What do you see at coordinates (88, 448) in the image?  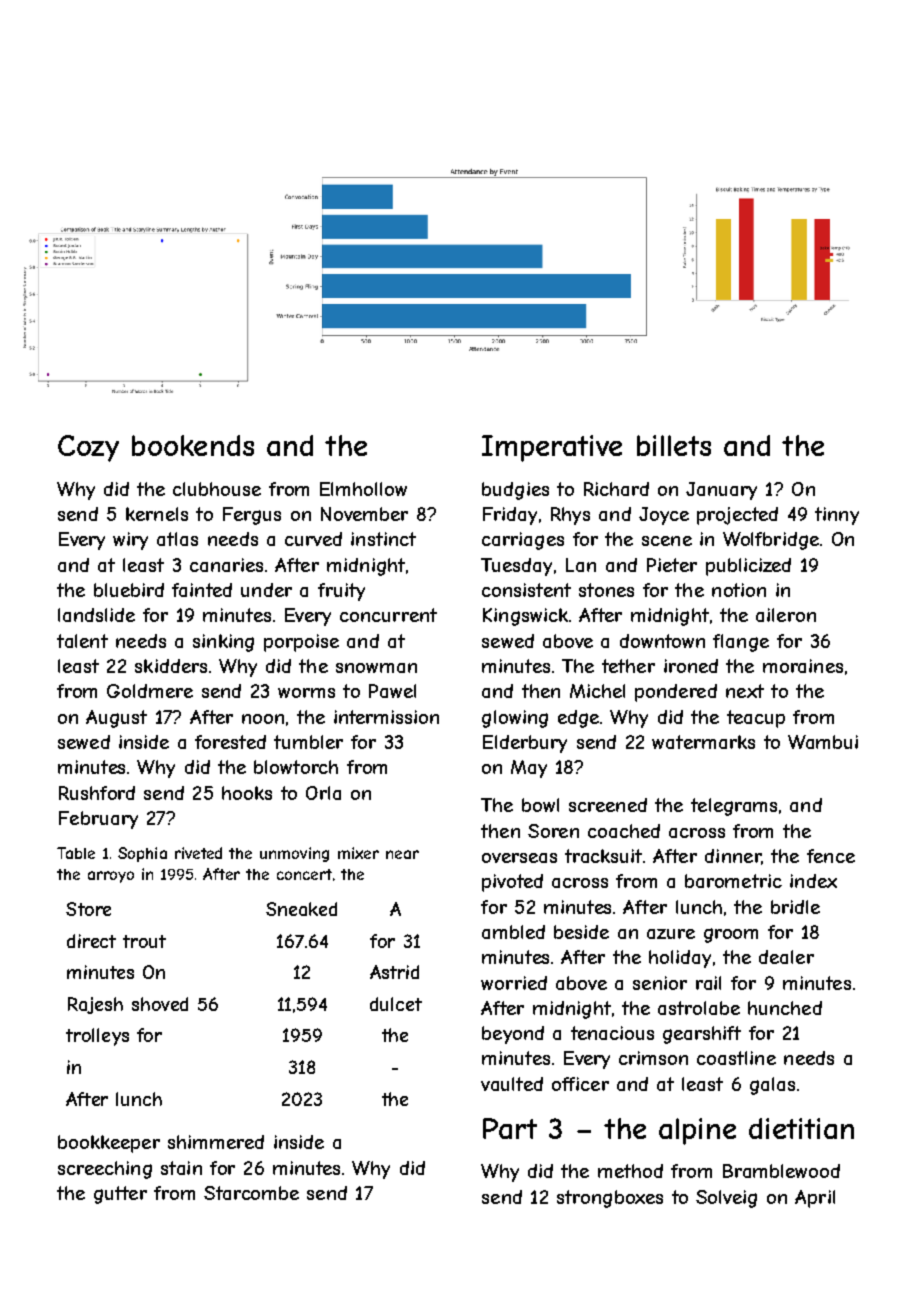 I see `Cozy` at bounding box center [88, 448].
